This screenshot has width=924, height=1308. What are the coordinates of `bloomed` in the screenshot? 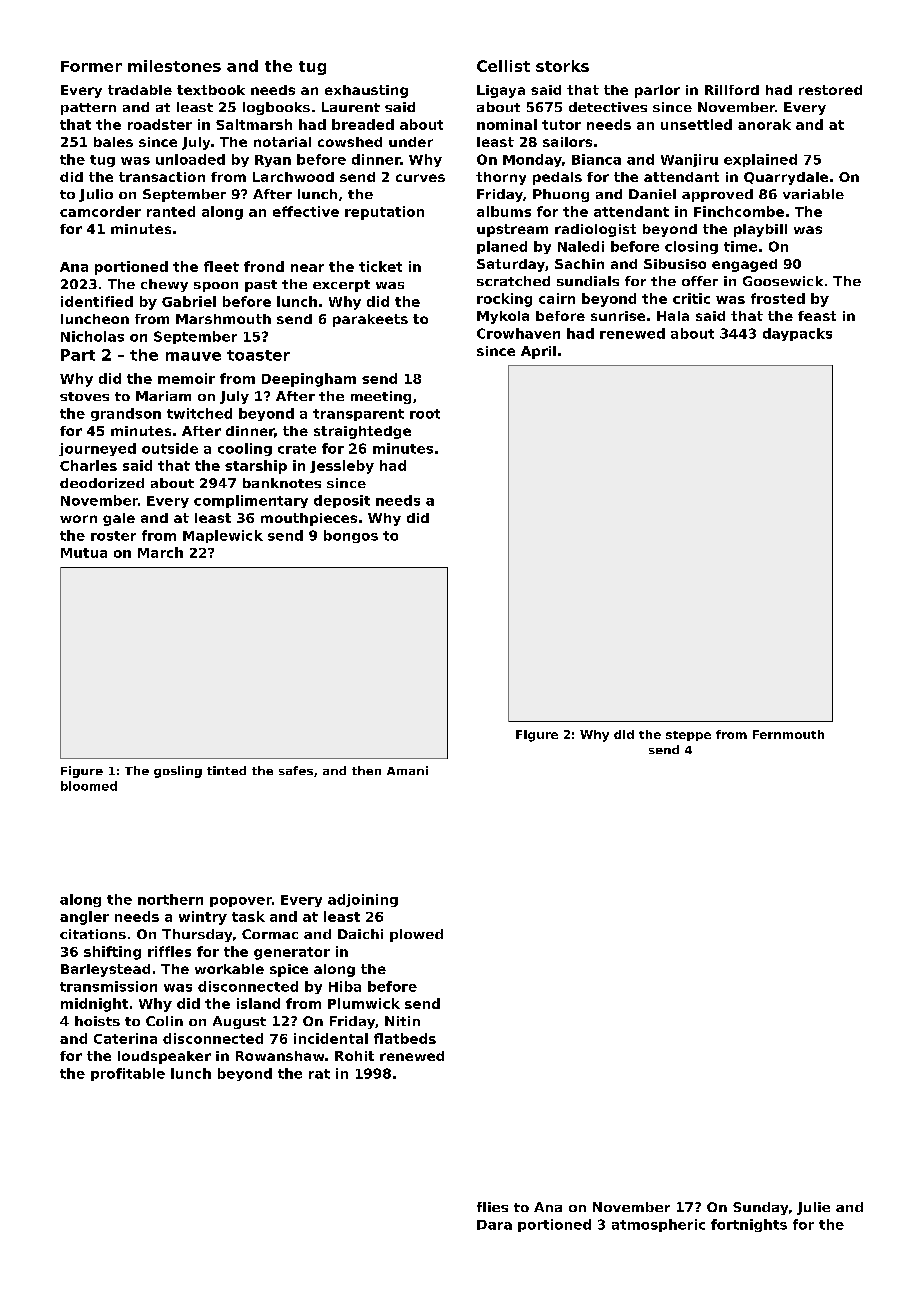 It's located at (89, 786).
